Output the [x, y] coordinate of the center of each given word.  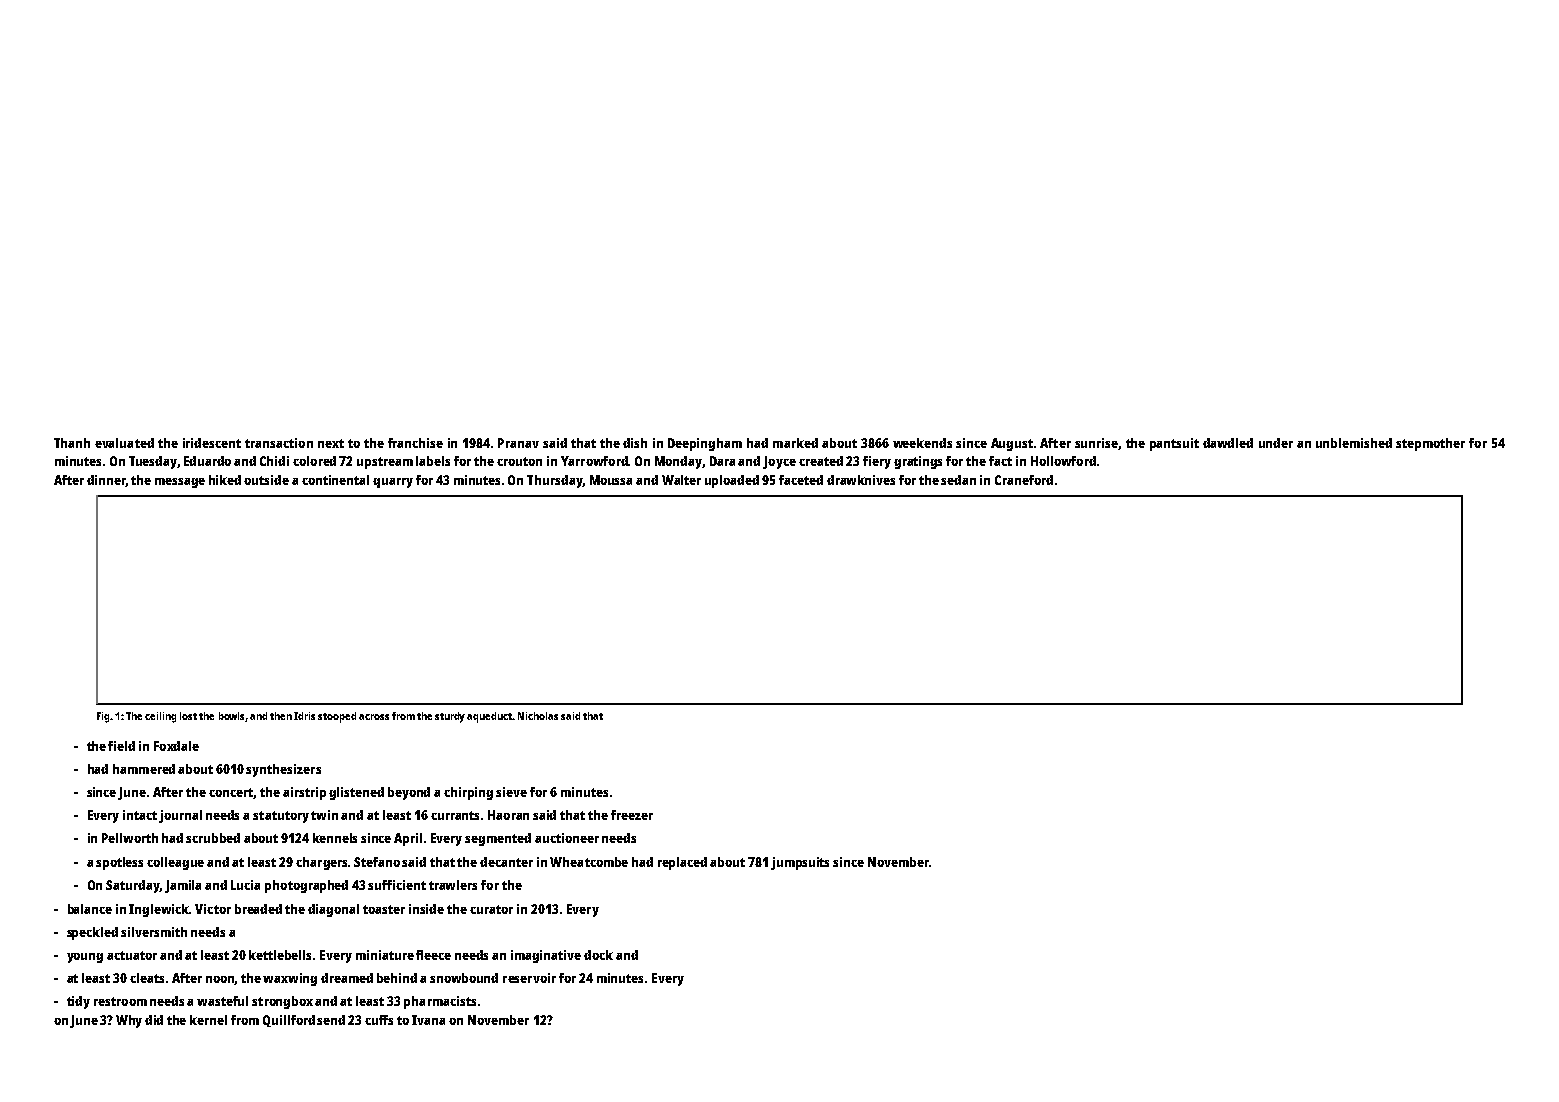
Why [129, 1021]
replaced [682, 863]
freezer [632, 815]
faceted [801, 480]
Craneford [1024, 480]
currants [455, 815]
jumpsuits [800, 863]
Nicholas [538, 716]
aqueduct [490, 717]
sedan [958, 480]
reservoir [529, 978]
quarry [393, 483]
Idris [304, 716]
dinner [106, 481]
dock [598, 955]
